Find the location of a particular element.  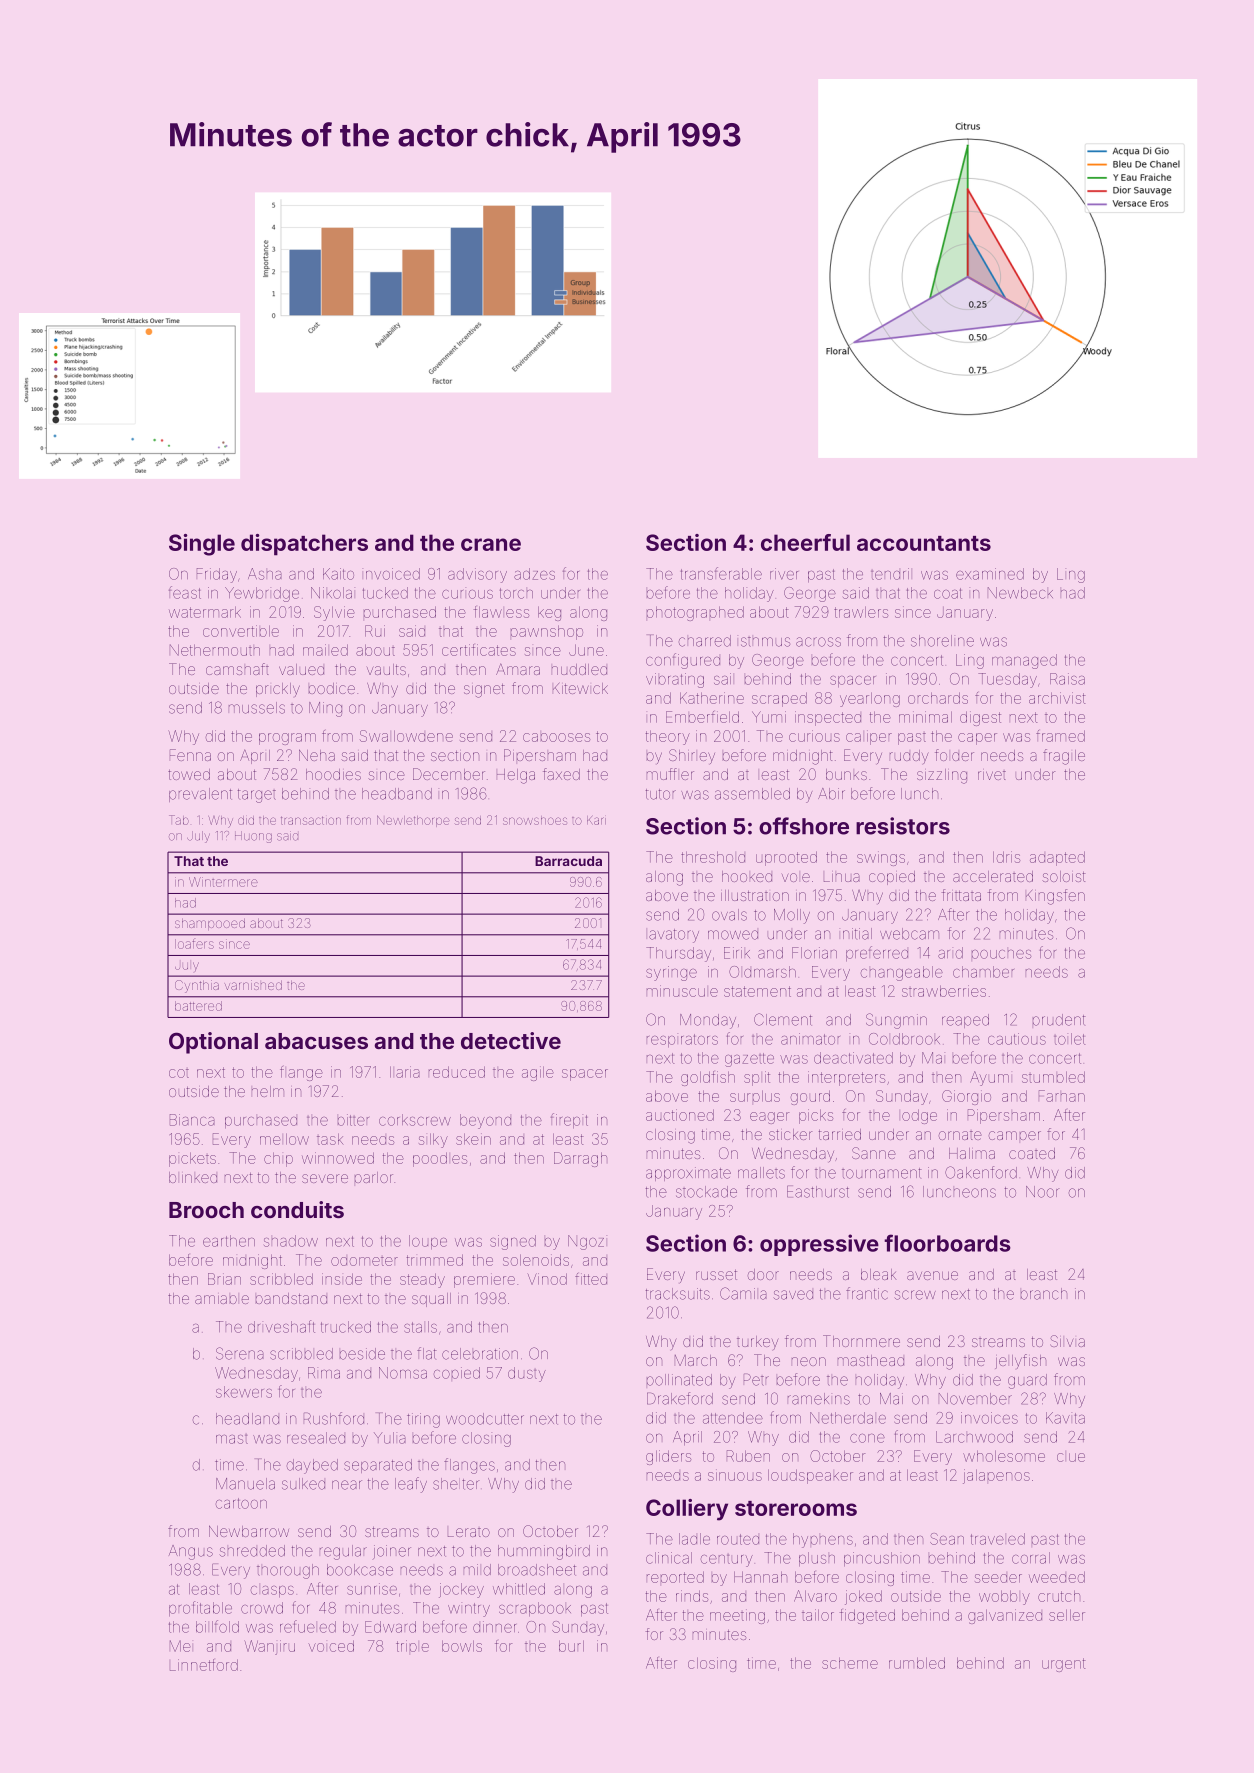

Single is located at coordinates (202, 545).
